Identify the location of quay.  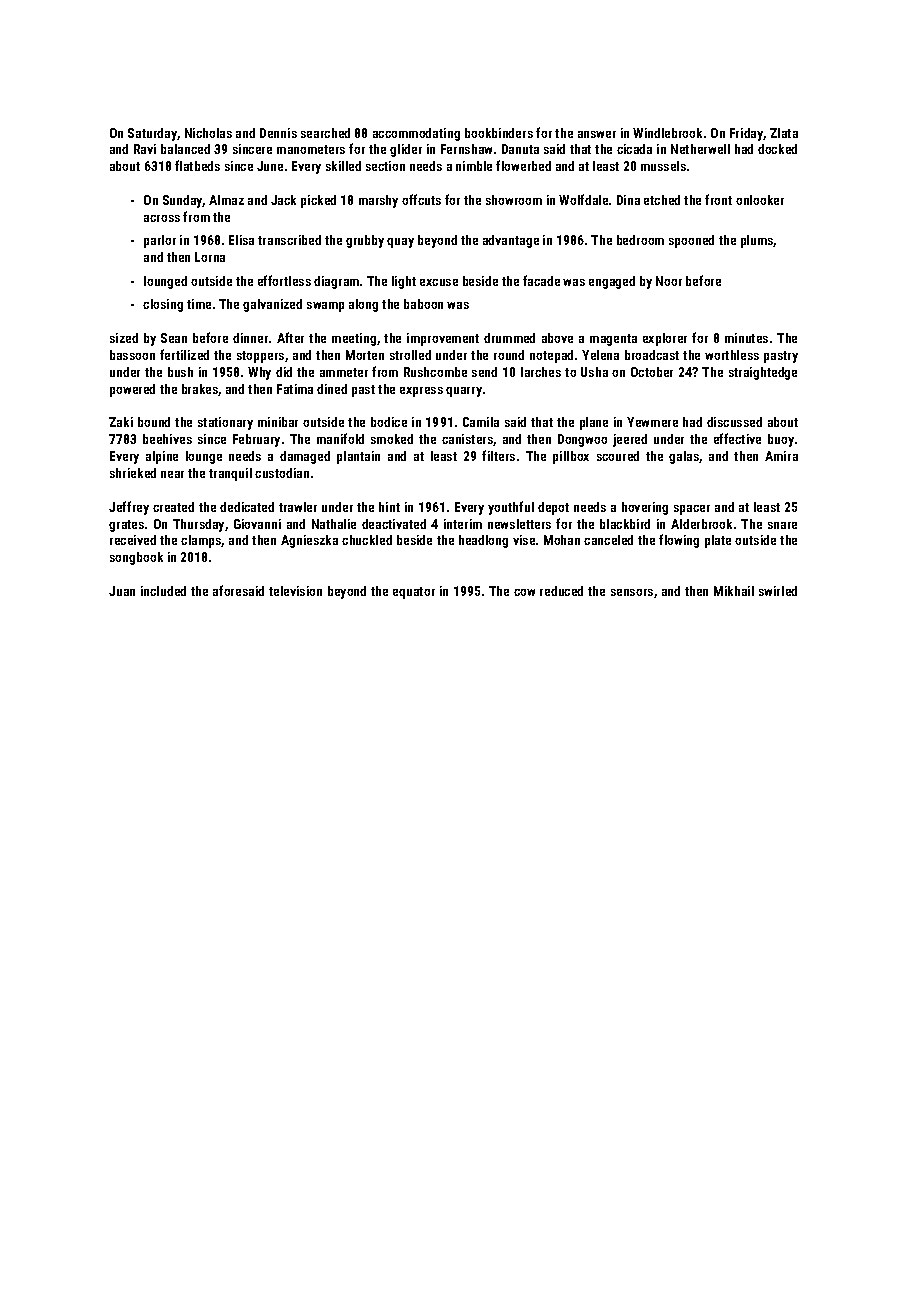
(400, 243).
